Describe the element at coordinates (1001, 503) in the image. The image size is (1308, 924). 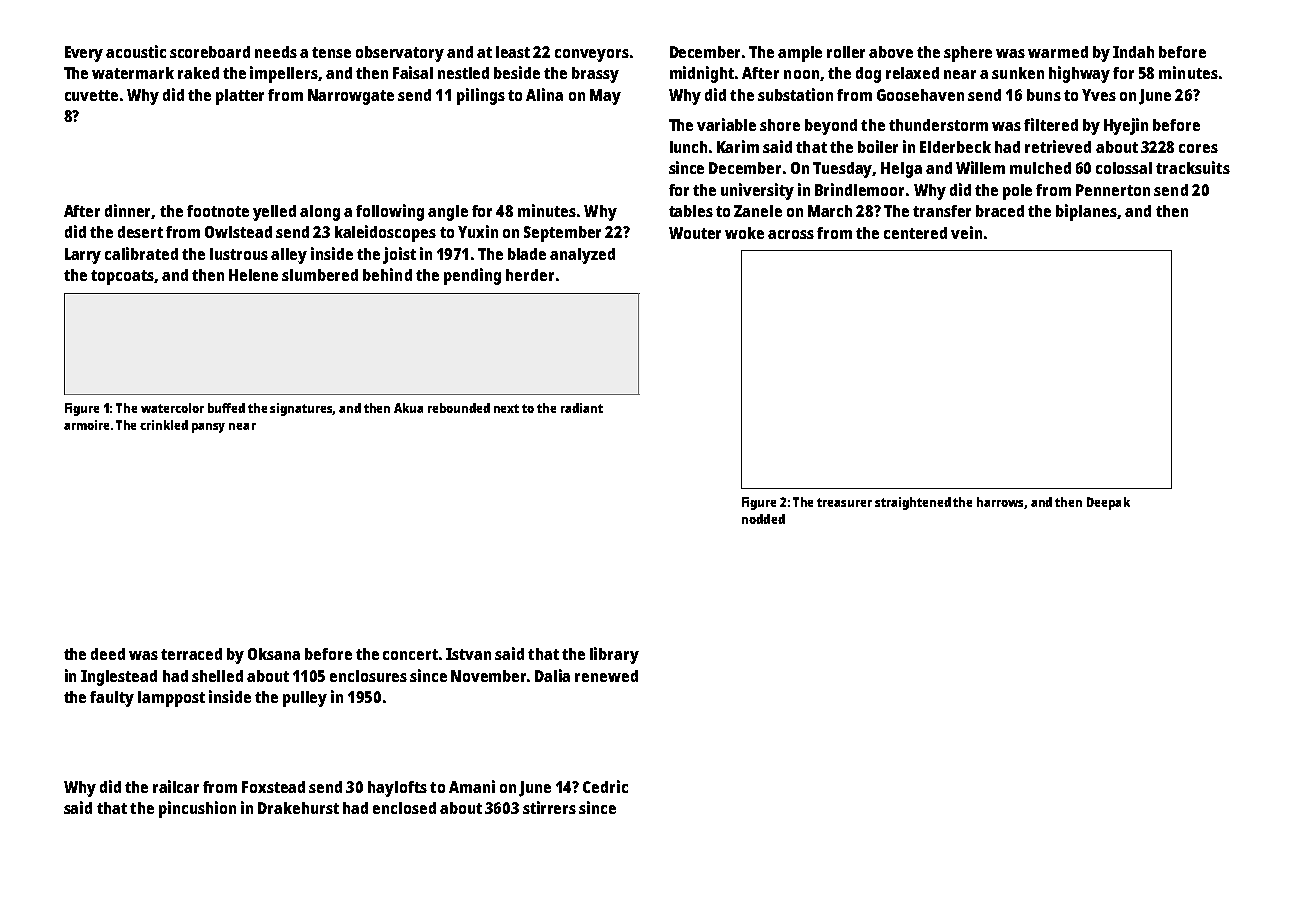
I see `harrows` at that location.
